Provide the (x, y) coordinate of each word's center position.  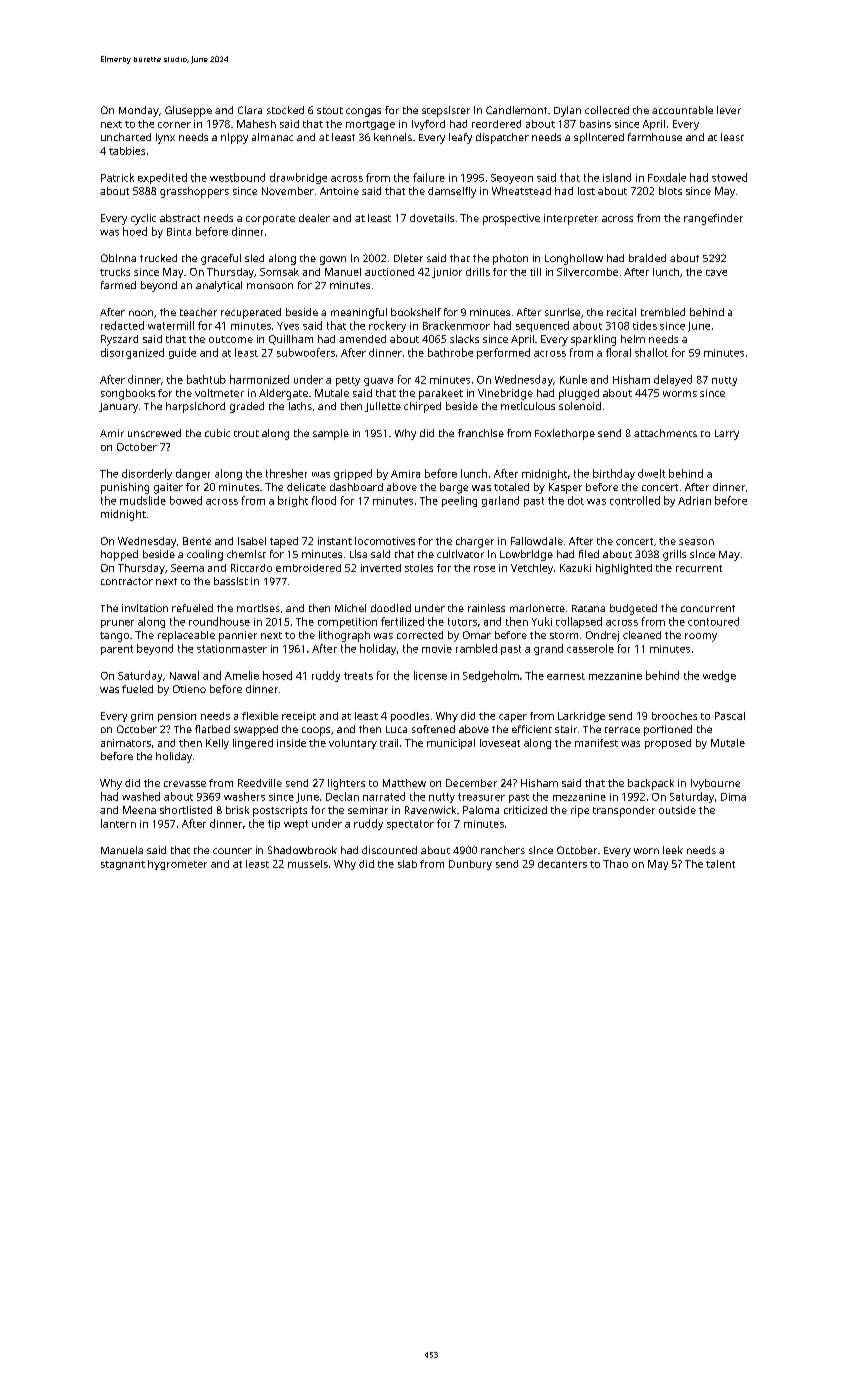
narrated (384, 796)
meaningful (359, 313)
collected (607, 110)
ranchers (503, 850)
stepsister (446, 111)
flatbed (212, 729)
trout (246, 433)
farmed (118, 285)
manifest (596, 743)
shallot (651, 352)
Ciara (250, 110)
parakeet (441, 394)
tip (274, 825)
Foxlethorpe (565, 434)
